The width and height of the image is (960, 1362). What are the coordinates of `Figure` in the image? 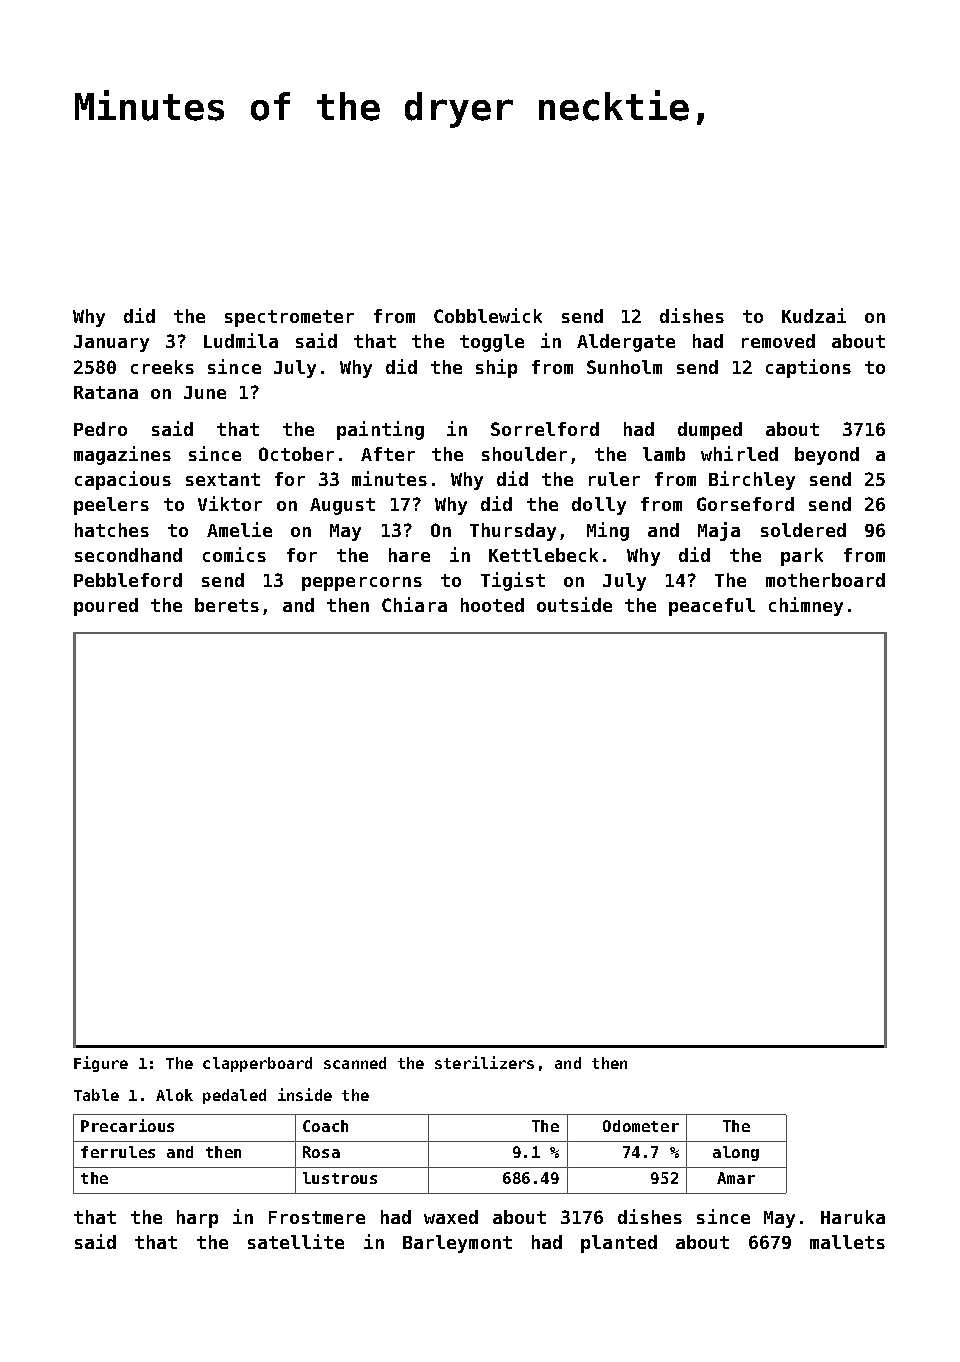 It's located at (101, 1064).
